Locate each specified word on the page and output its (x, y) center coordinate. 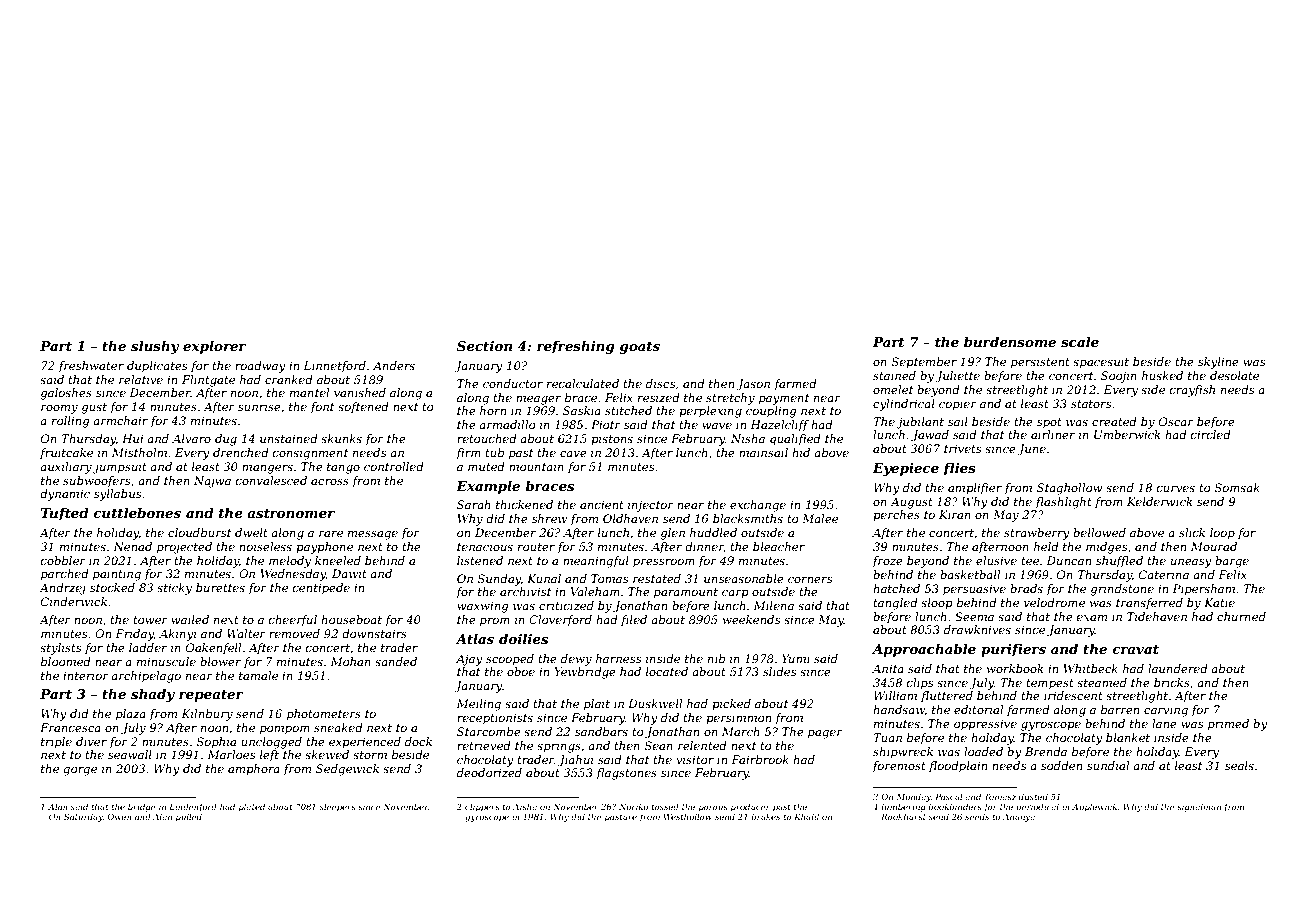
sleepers (338, 807)
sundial (1108, 765)
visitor (695, 759)
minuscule (166, 661)
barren (1120, 709)
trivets (962, 448)
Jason (753, 385)
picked (731, 705)
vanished (360, 392)
